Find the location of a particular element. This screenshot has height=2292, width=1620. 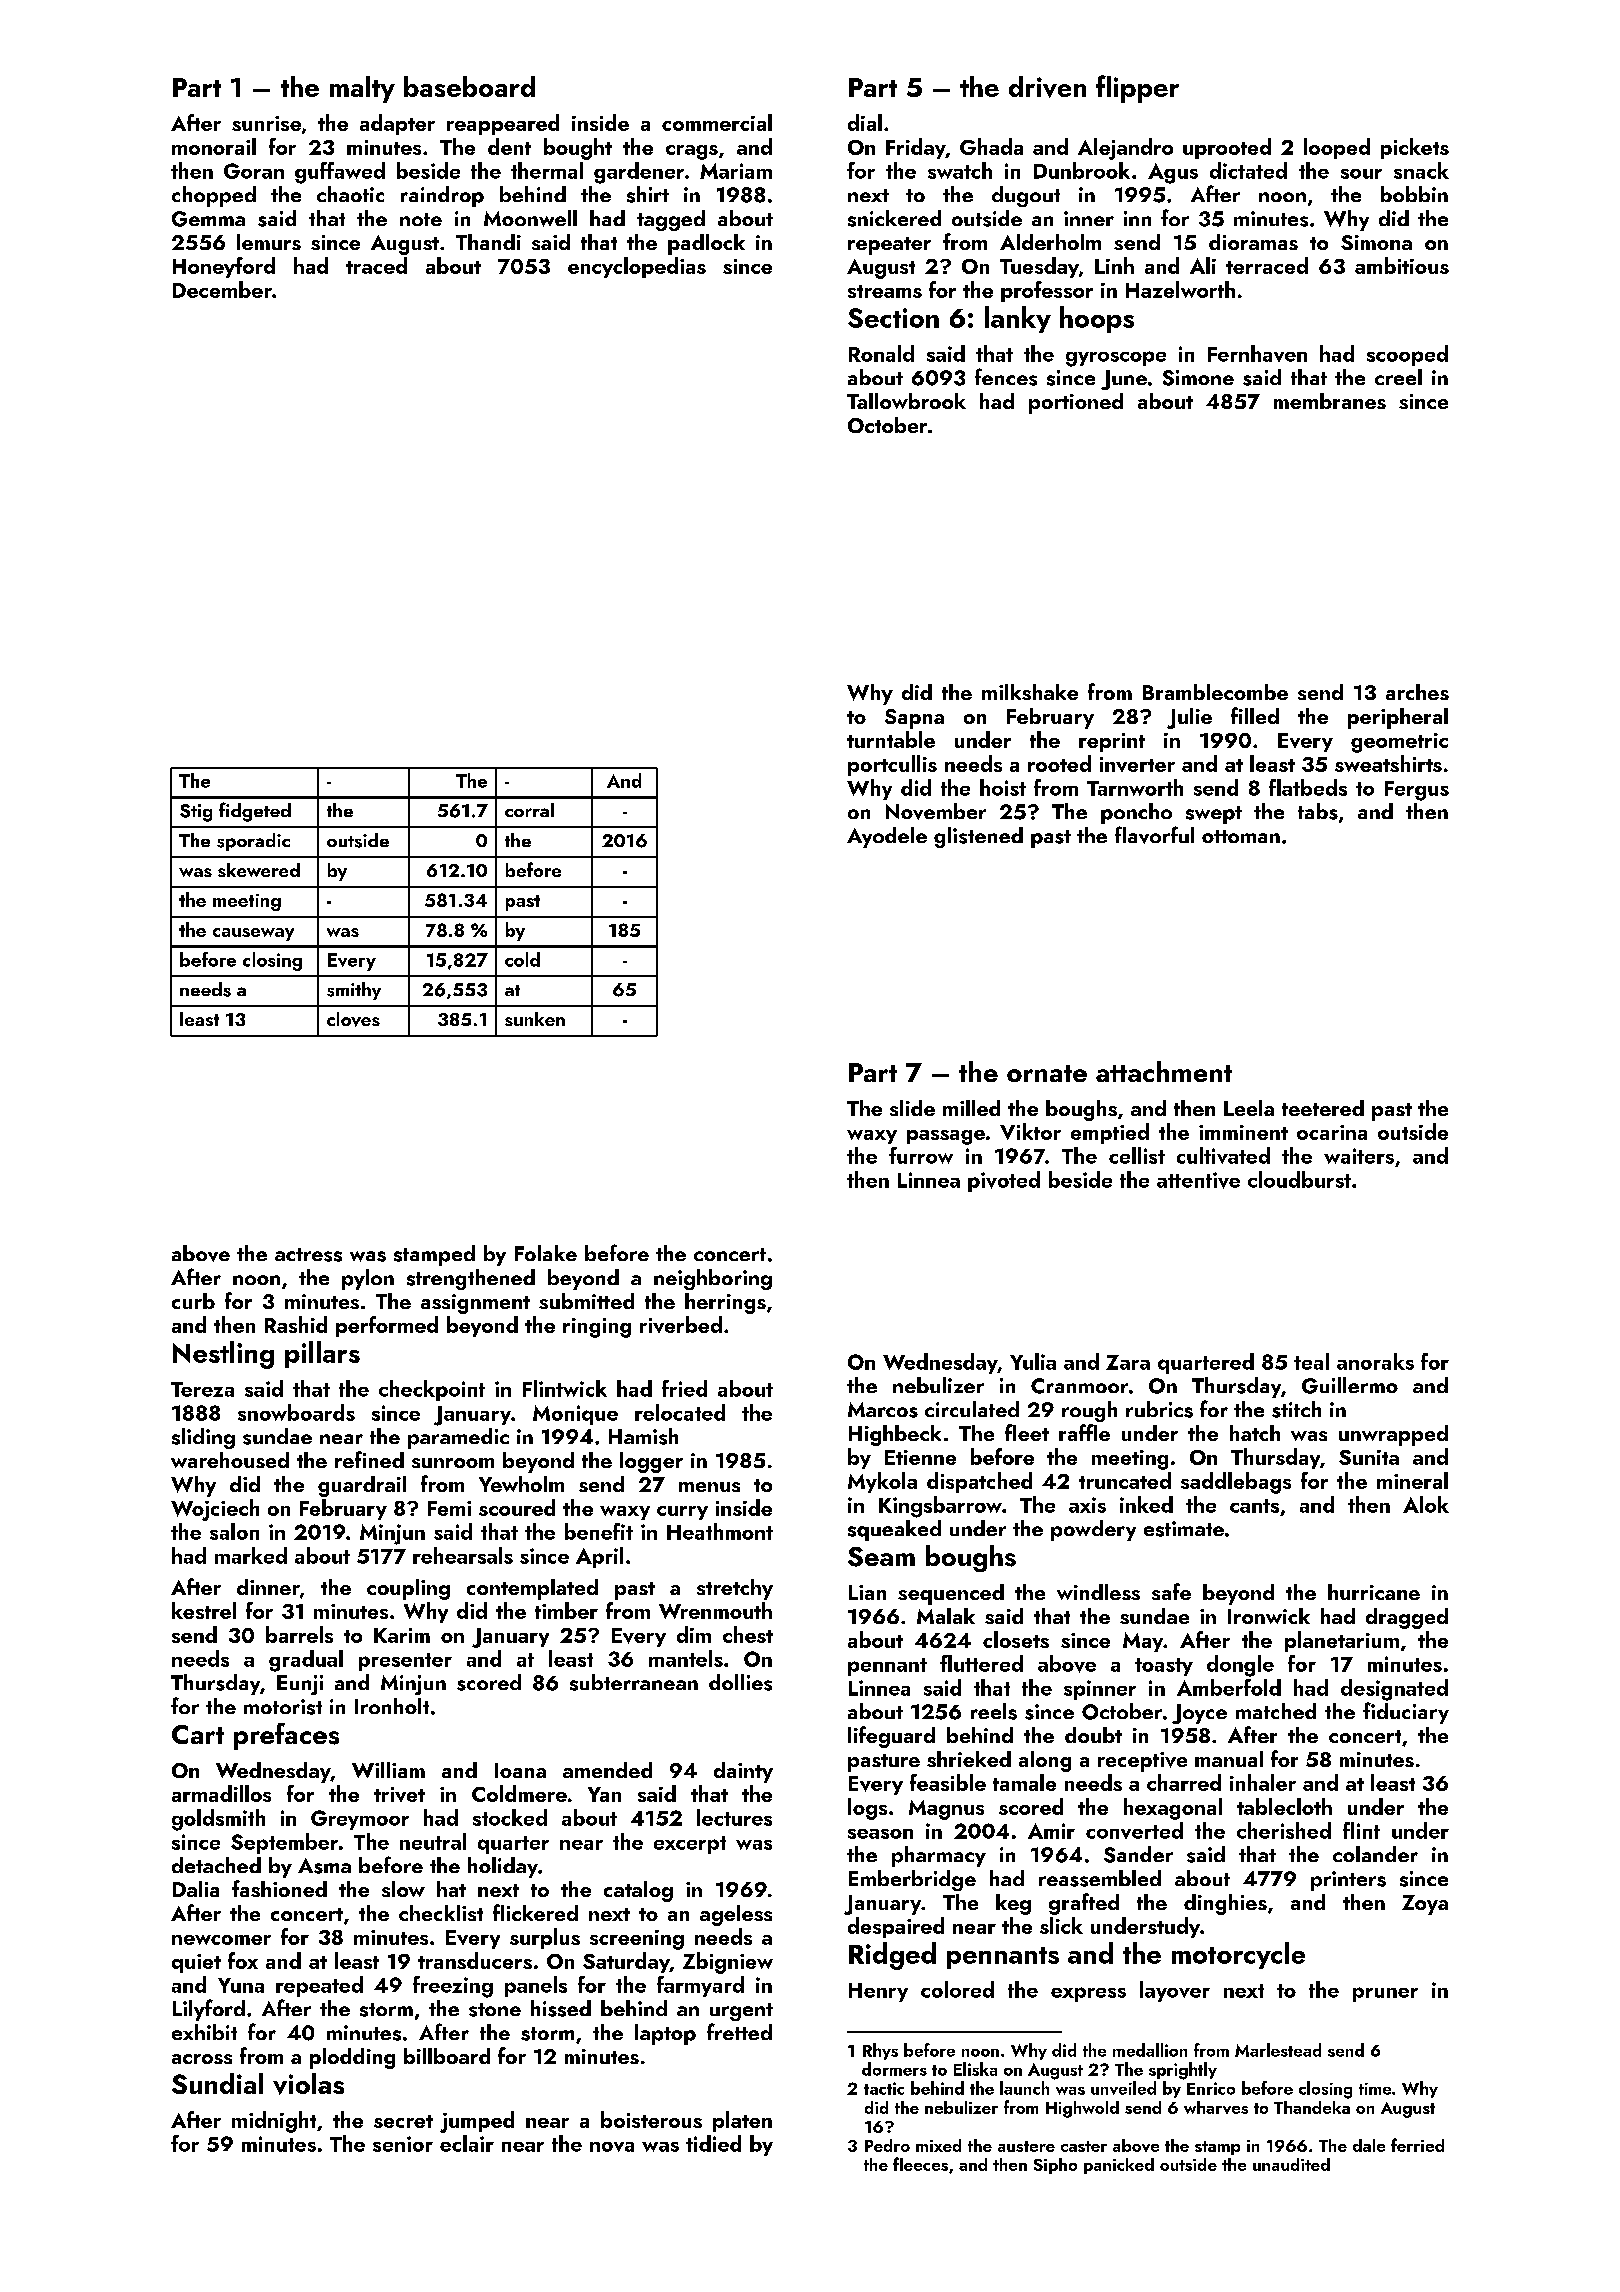

commercial is located at coordinates (717, 122).
